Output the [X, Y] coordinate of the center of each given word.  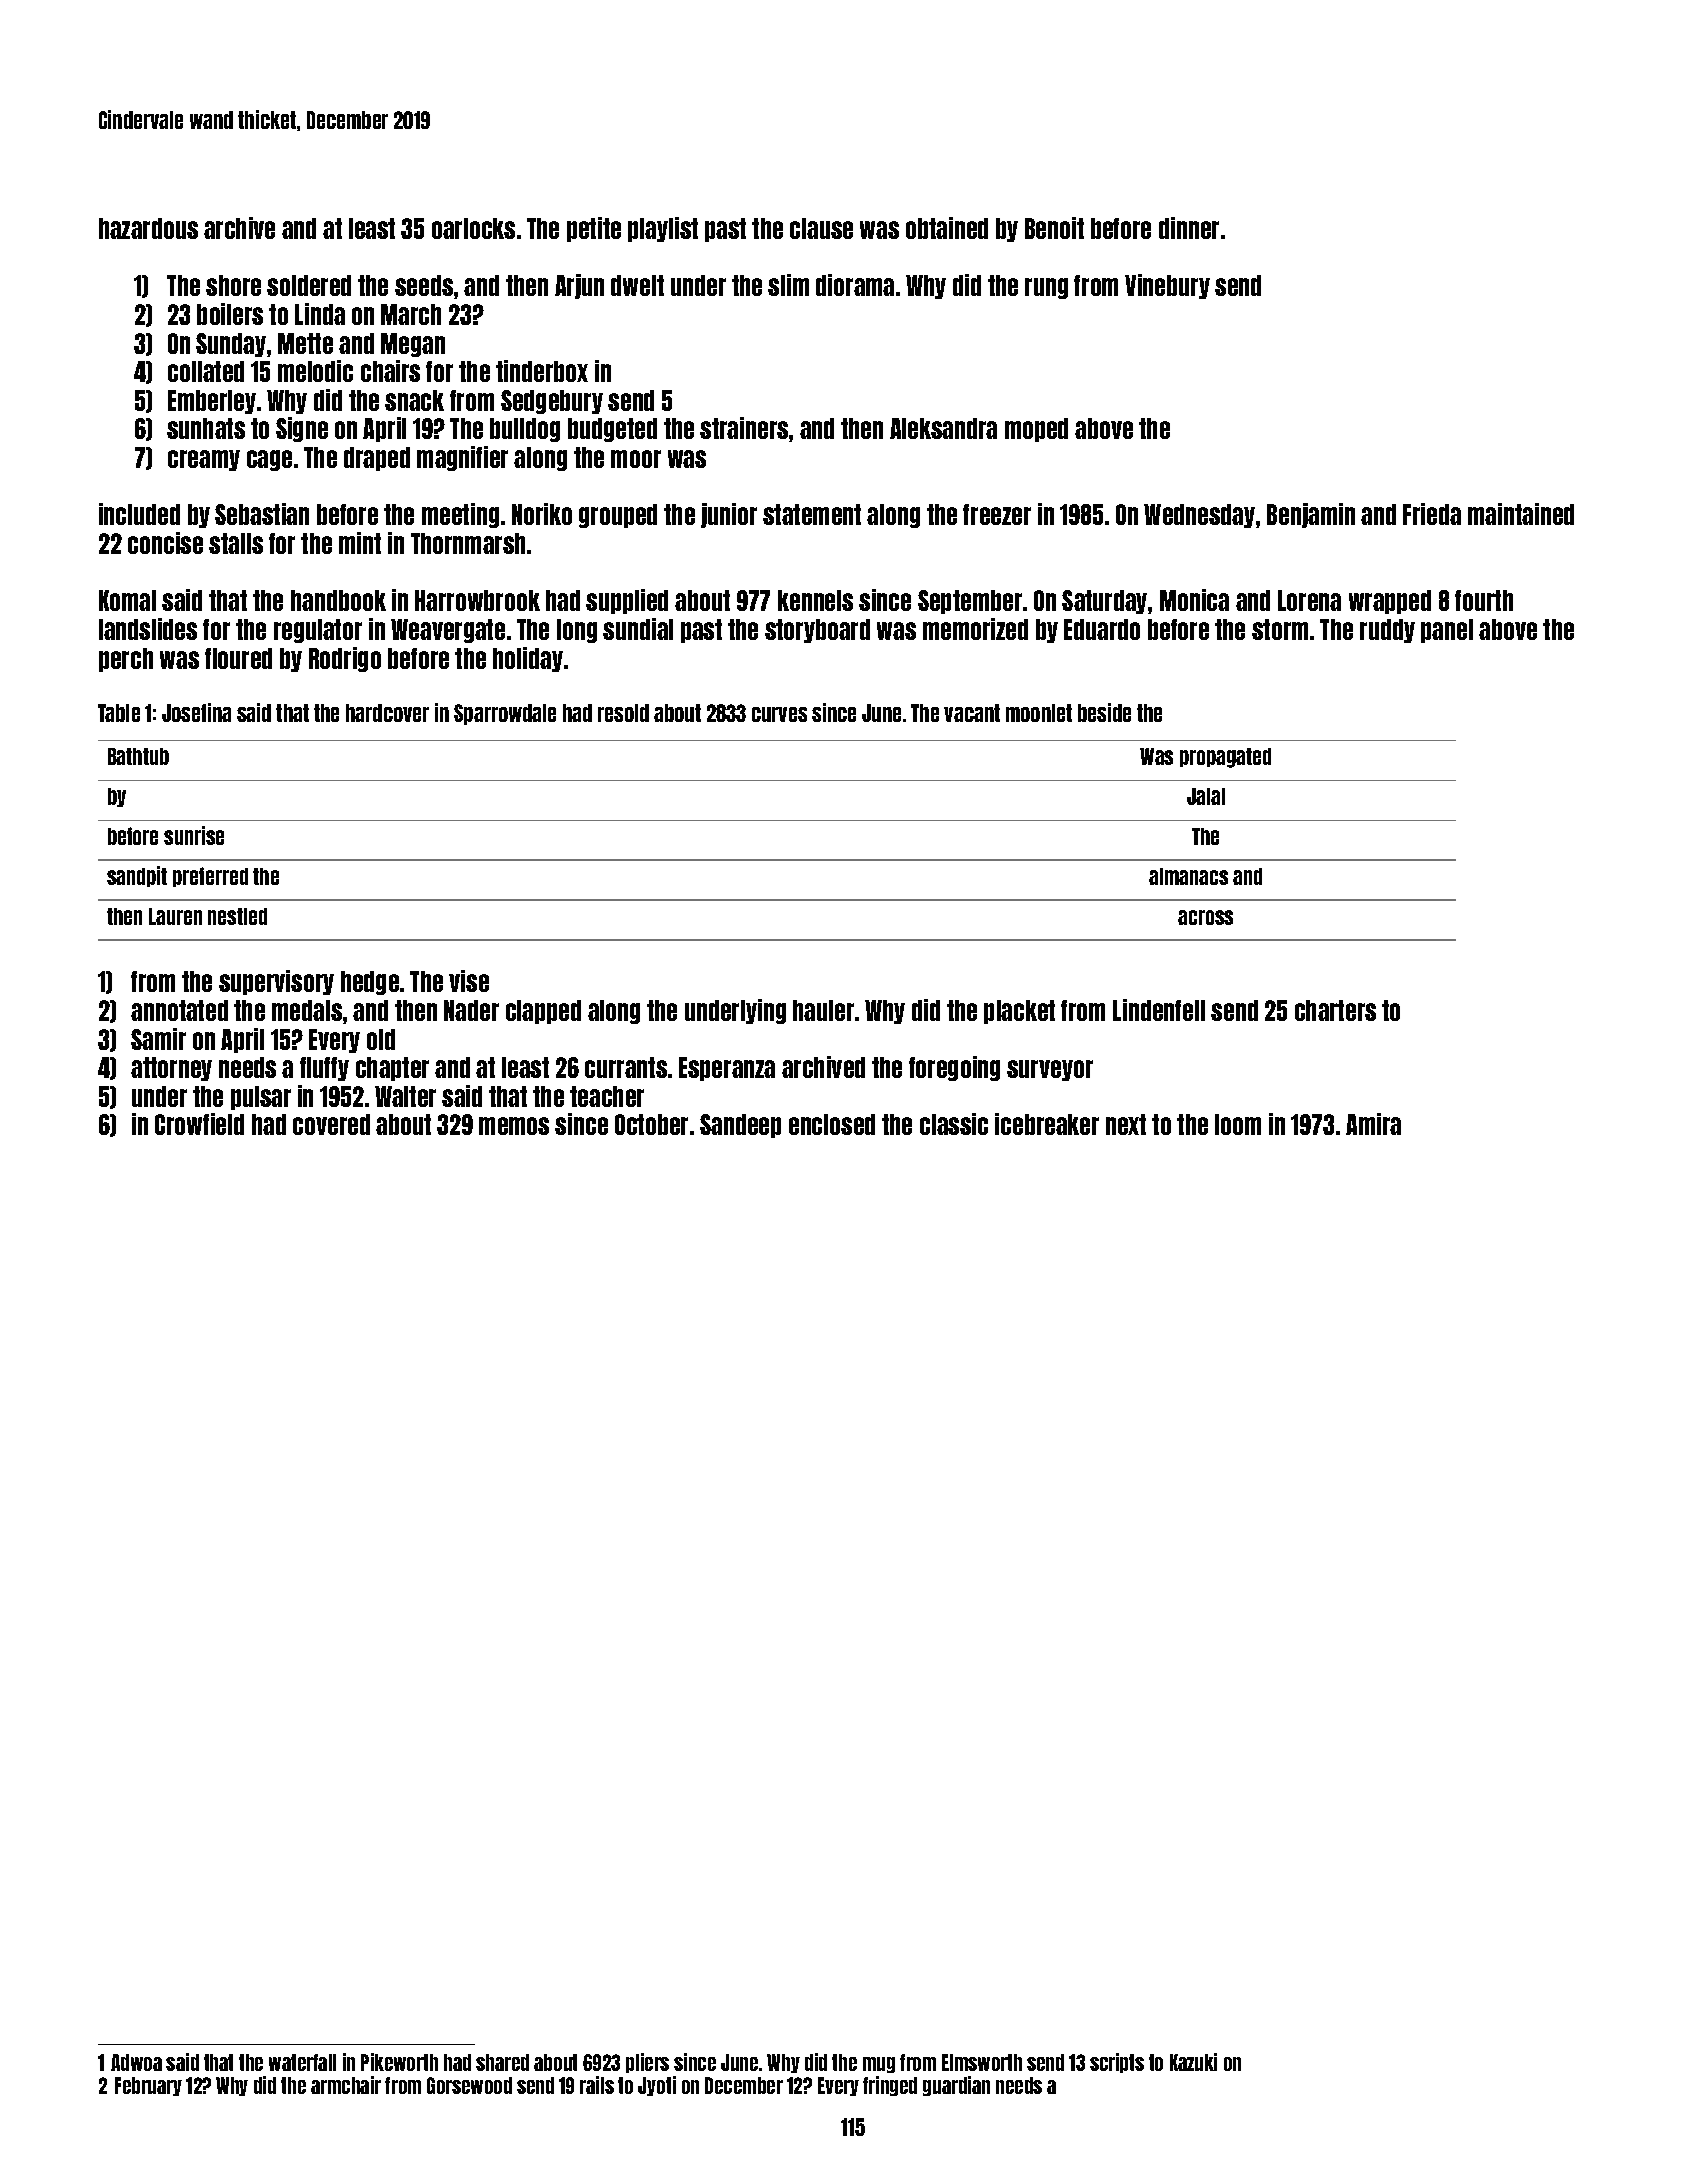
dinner [1189, 228]
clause [821, 228]
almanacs [1188, 876]
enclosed [832, 1124]
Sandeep [740, 1126]
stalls [236, 543]
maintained [1521, 514]
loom [1238, 1124]
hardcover [387, 713]
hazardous [148, 228]
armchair [346, 2085]
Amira [1373, 1124]
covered [331, 1124]
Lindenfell [1159, 1010]
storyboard [817, 631]
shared [502, 2062]
